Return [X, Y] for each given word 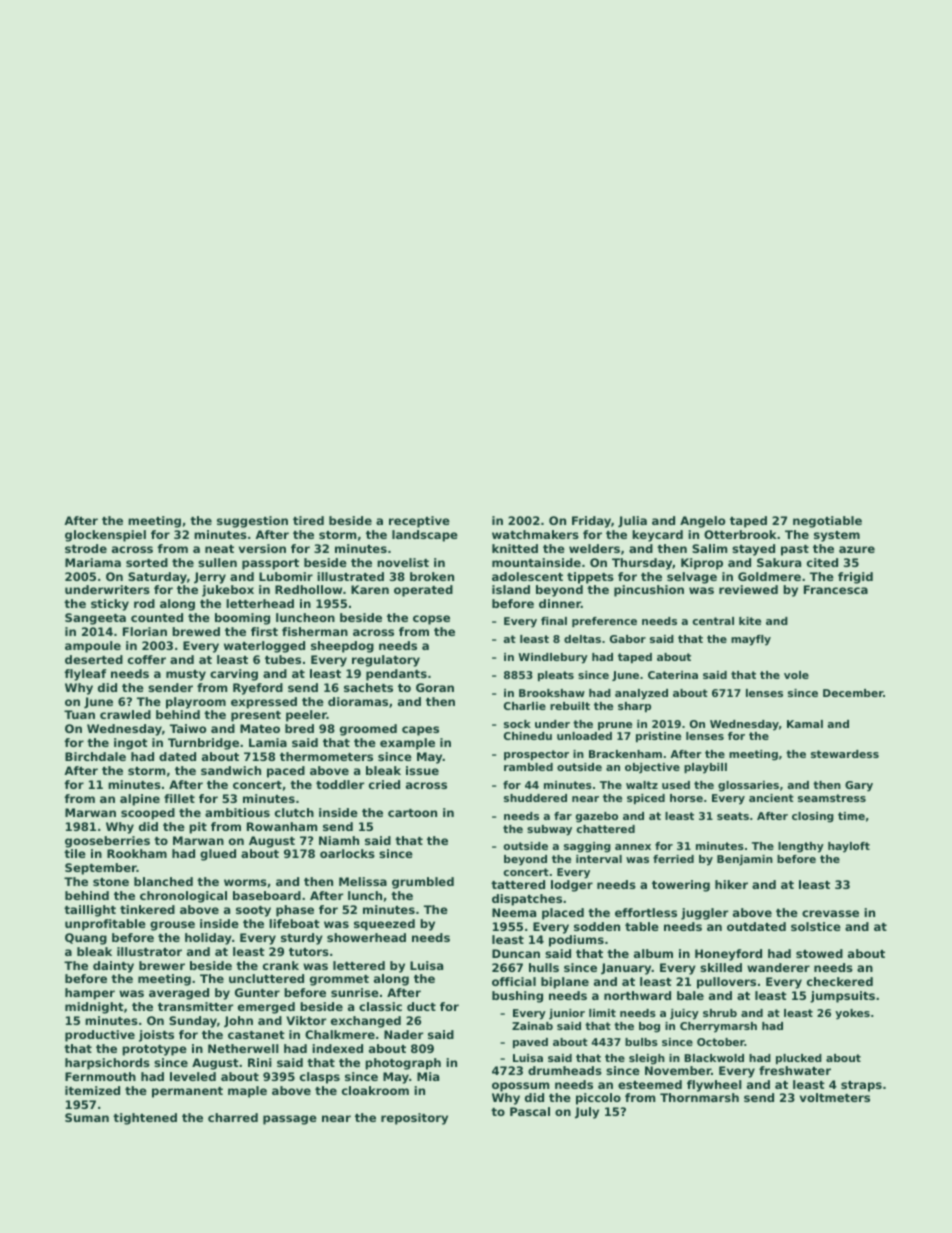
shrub [720, 1013]
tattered [518, 884]
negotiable [827, 522]
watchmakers [535, 534]
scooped [148, 814]
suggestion [252, 522]
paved [530, 1043]
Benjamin [745, 860]
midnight [94, 1008]
